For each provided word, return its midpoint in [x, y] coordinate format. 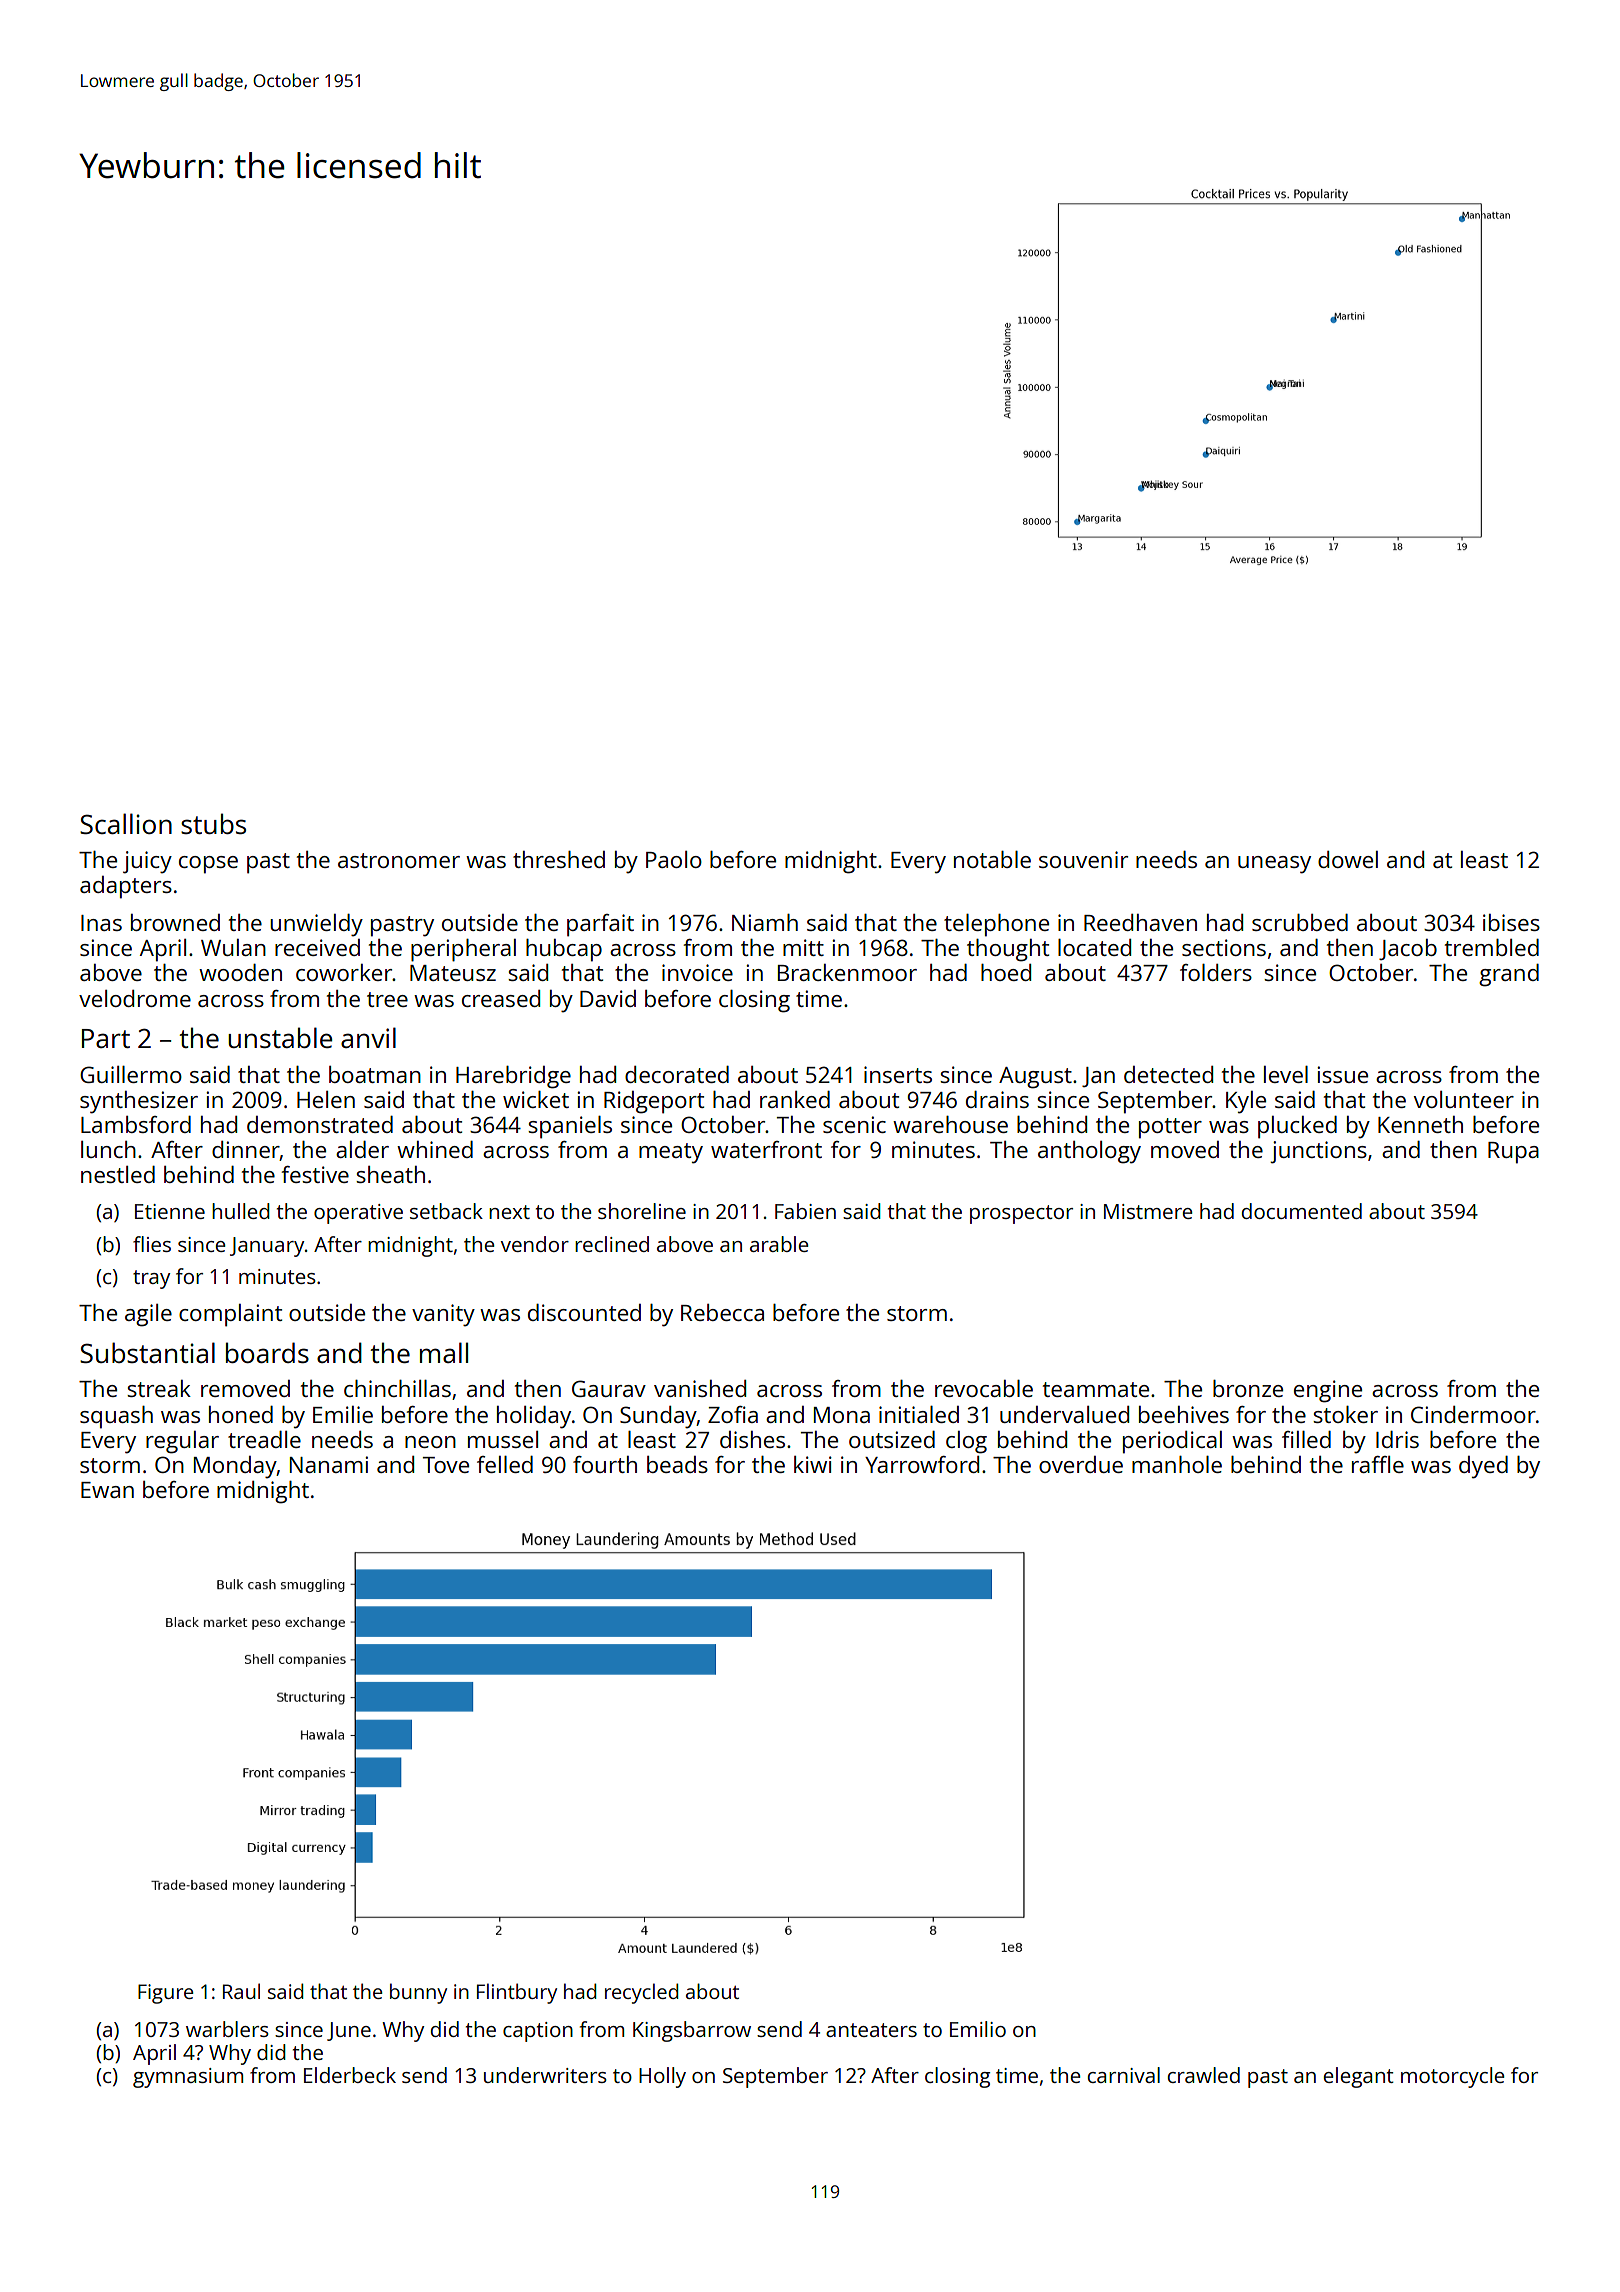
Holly [662, 2077]
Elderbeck [350, 2075]
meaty [671, 1153]
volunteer [1464, 1099]
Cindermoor [1473, 1414]
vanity [443, 1315]
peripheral [463, 950]
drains [997, 1099]
